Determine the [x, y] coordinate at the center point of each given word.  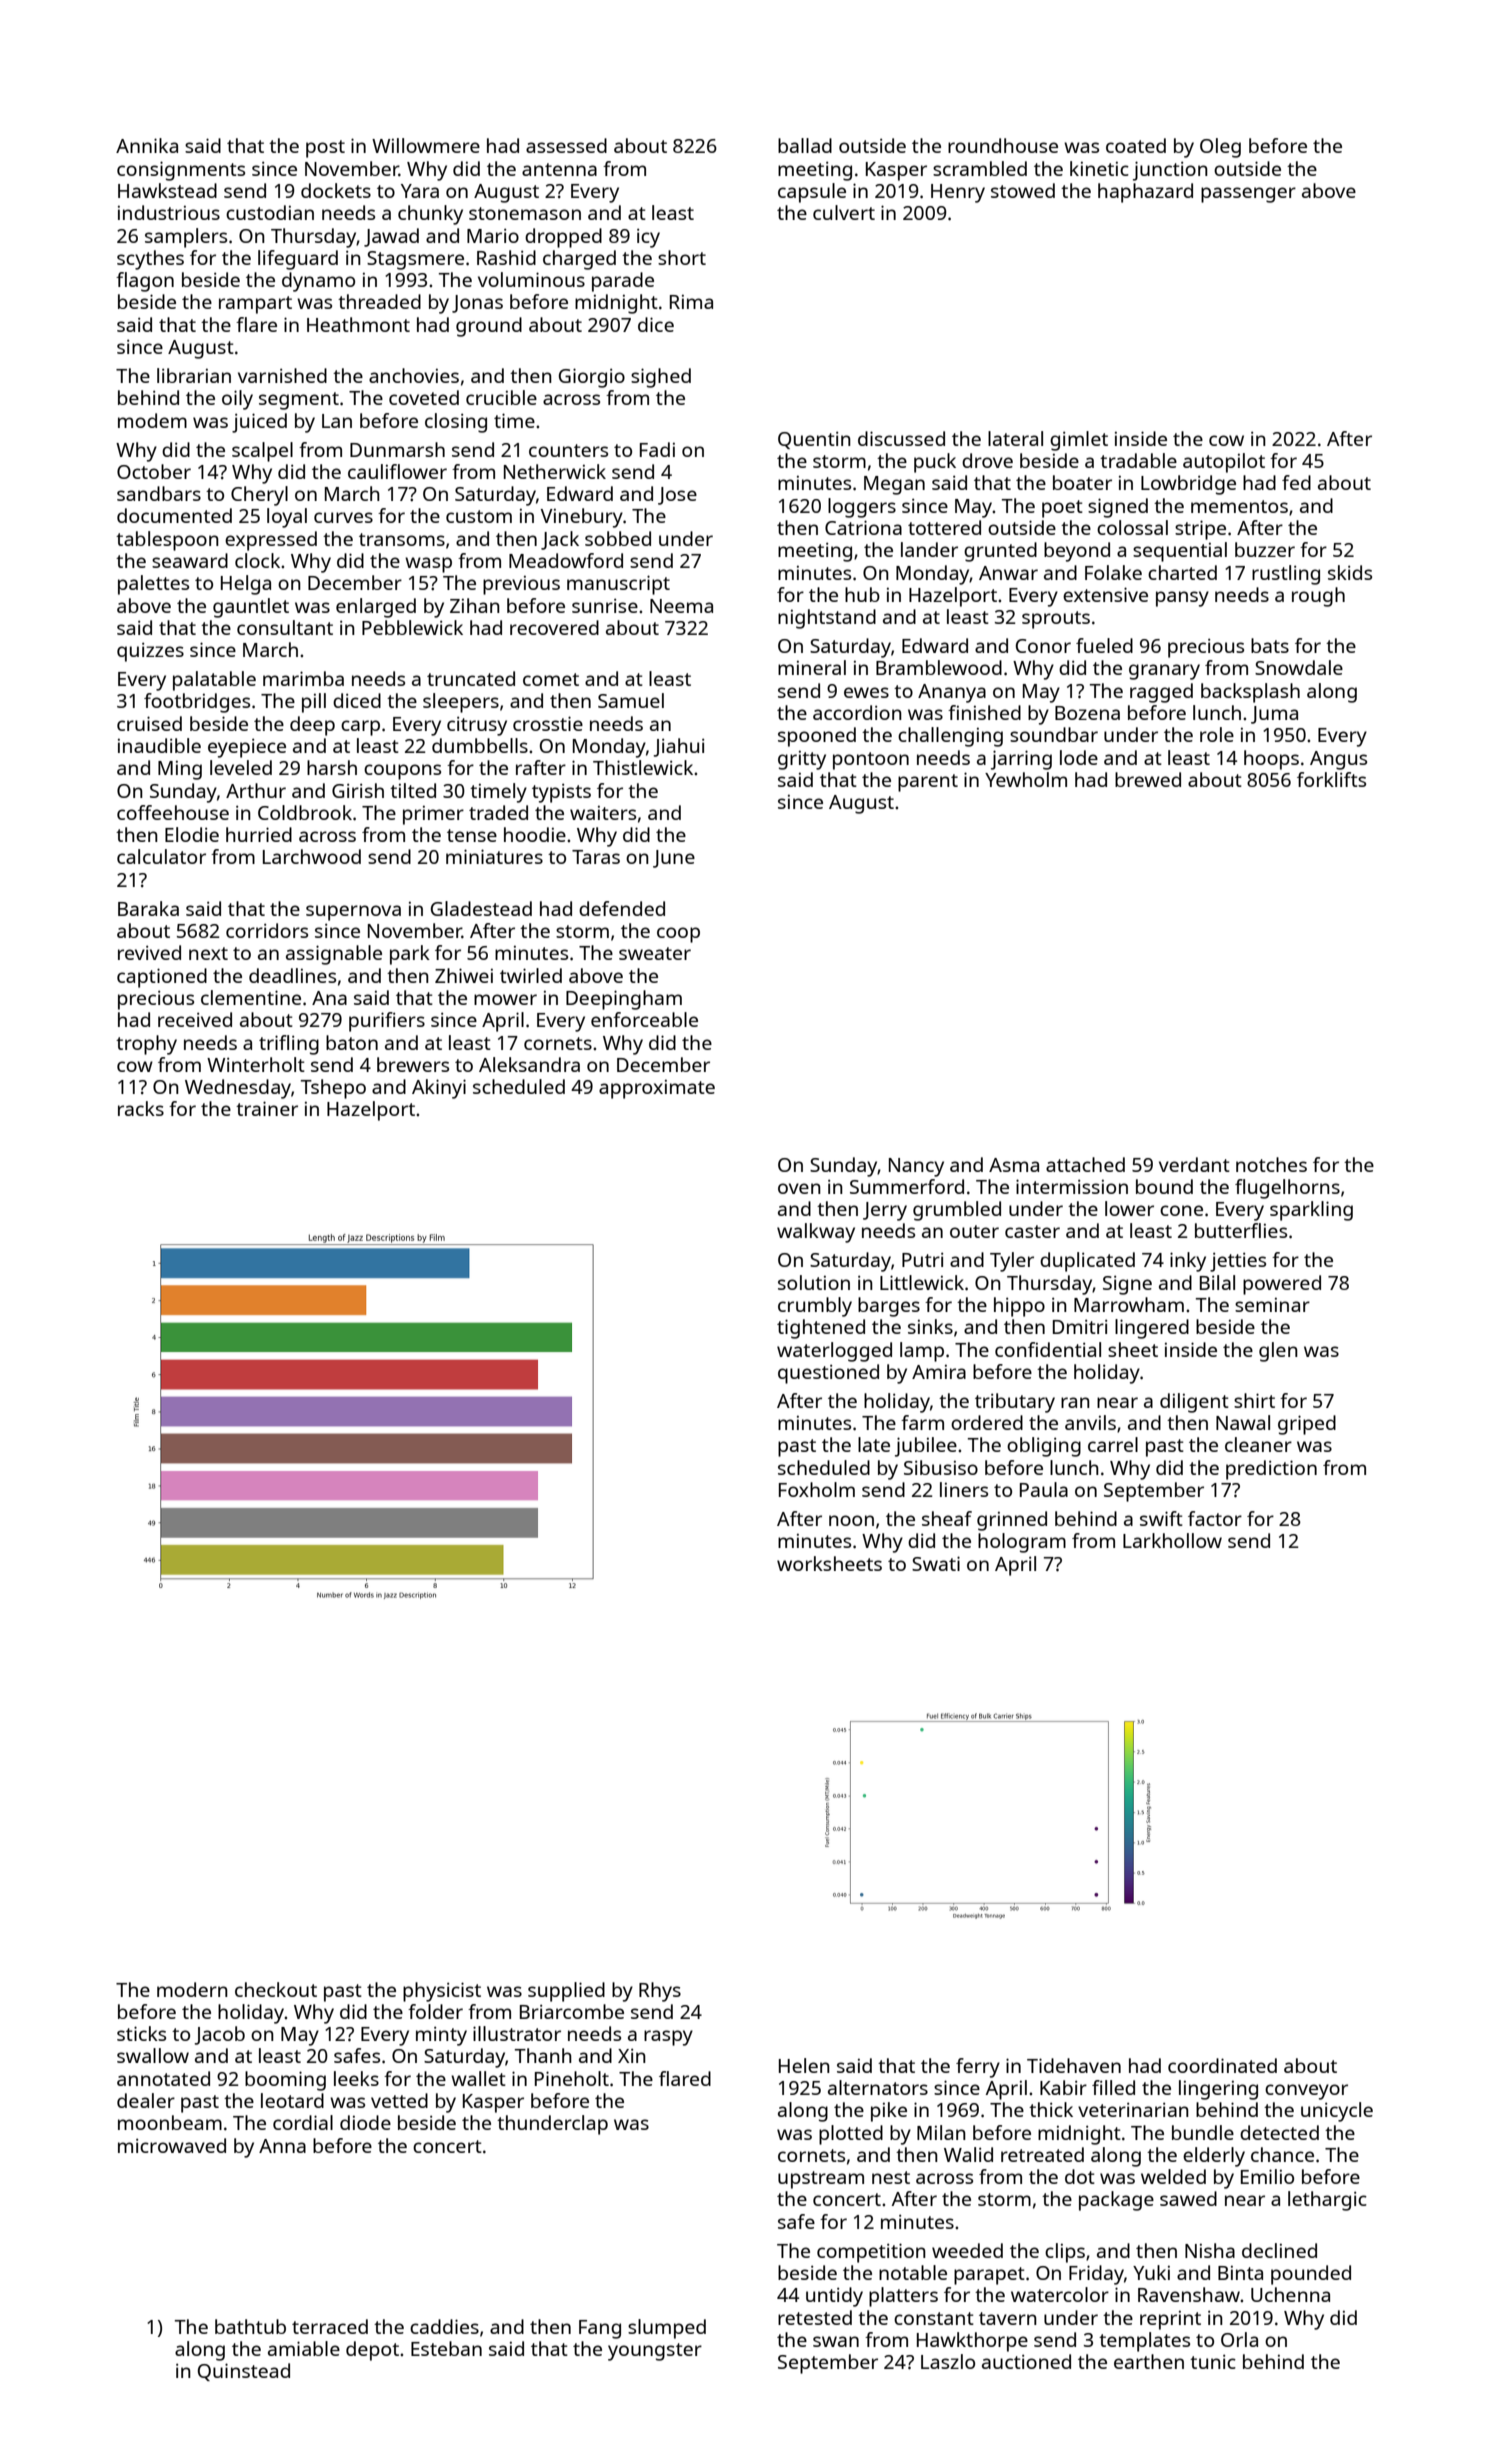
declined [1279, 2250]
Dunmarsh [397, 449]
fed [1296, 482]
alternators [878, 2087]
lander [929, 549]
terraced [330, 2326]
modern [192, 1989]
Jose [677, 496]
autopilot [1224, 463]
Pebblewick [412, 627]
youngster [655, 2352]
